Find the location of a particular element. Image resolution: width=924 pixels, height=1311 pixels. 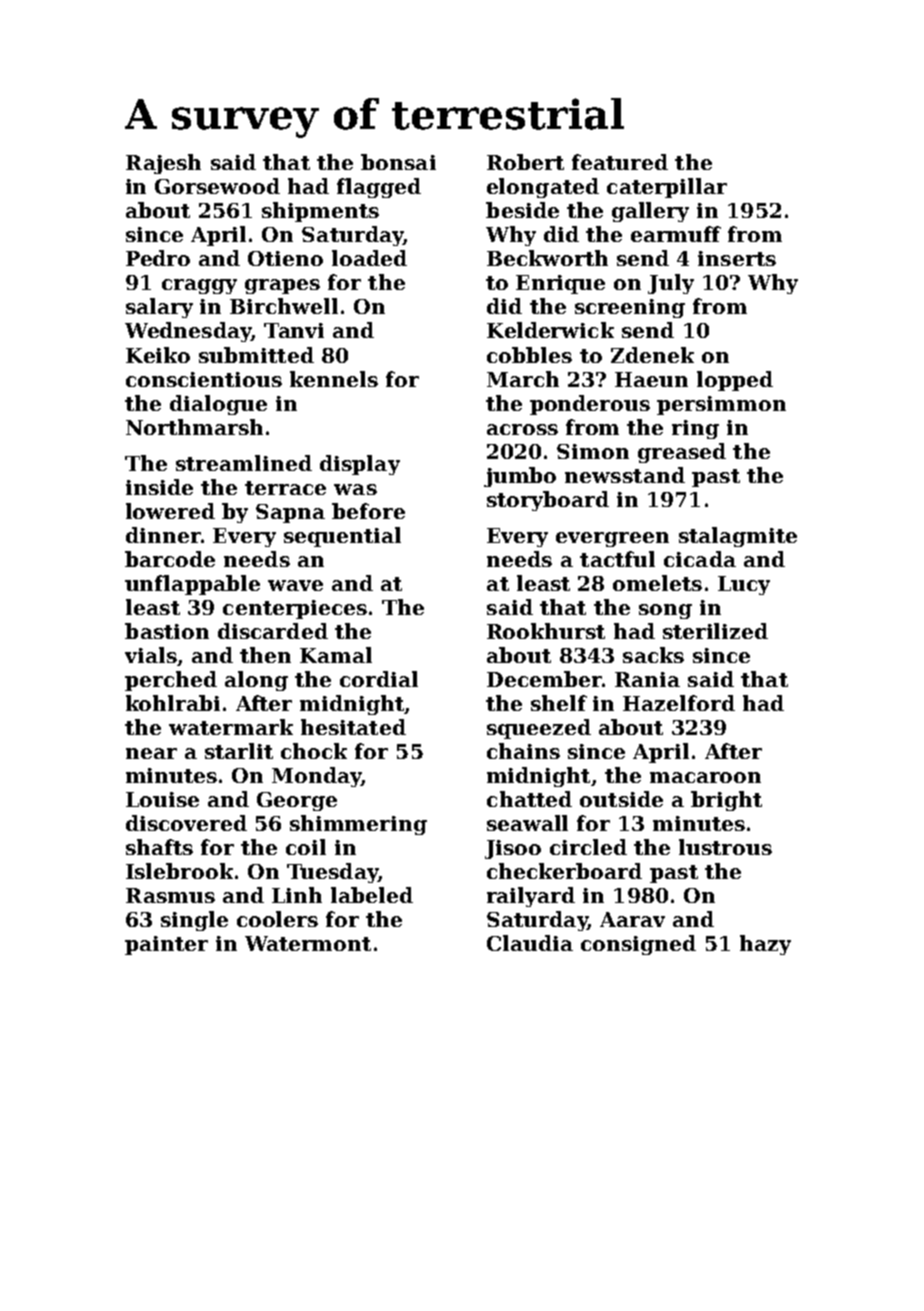

March is located at coordinates (523, 379).
